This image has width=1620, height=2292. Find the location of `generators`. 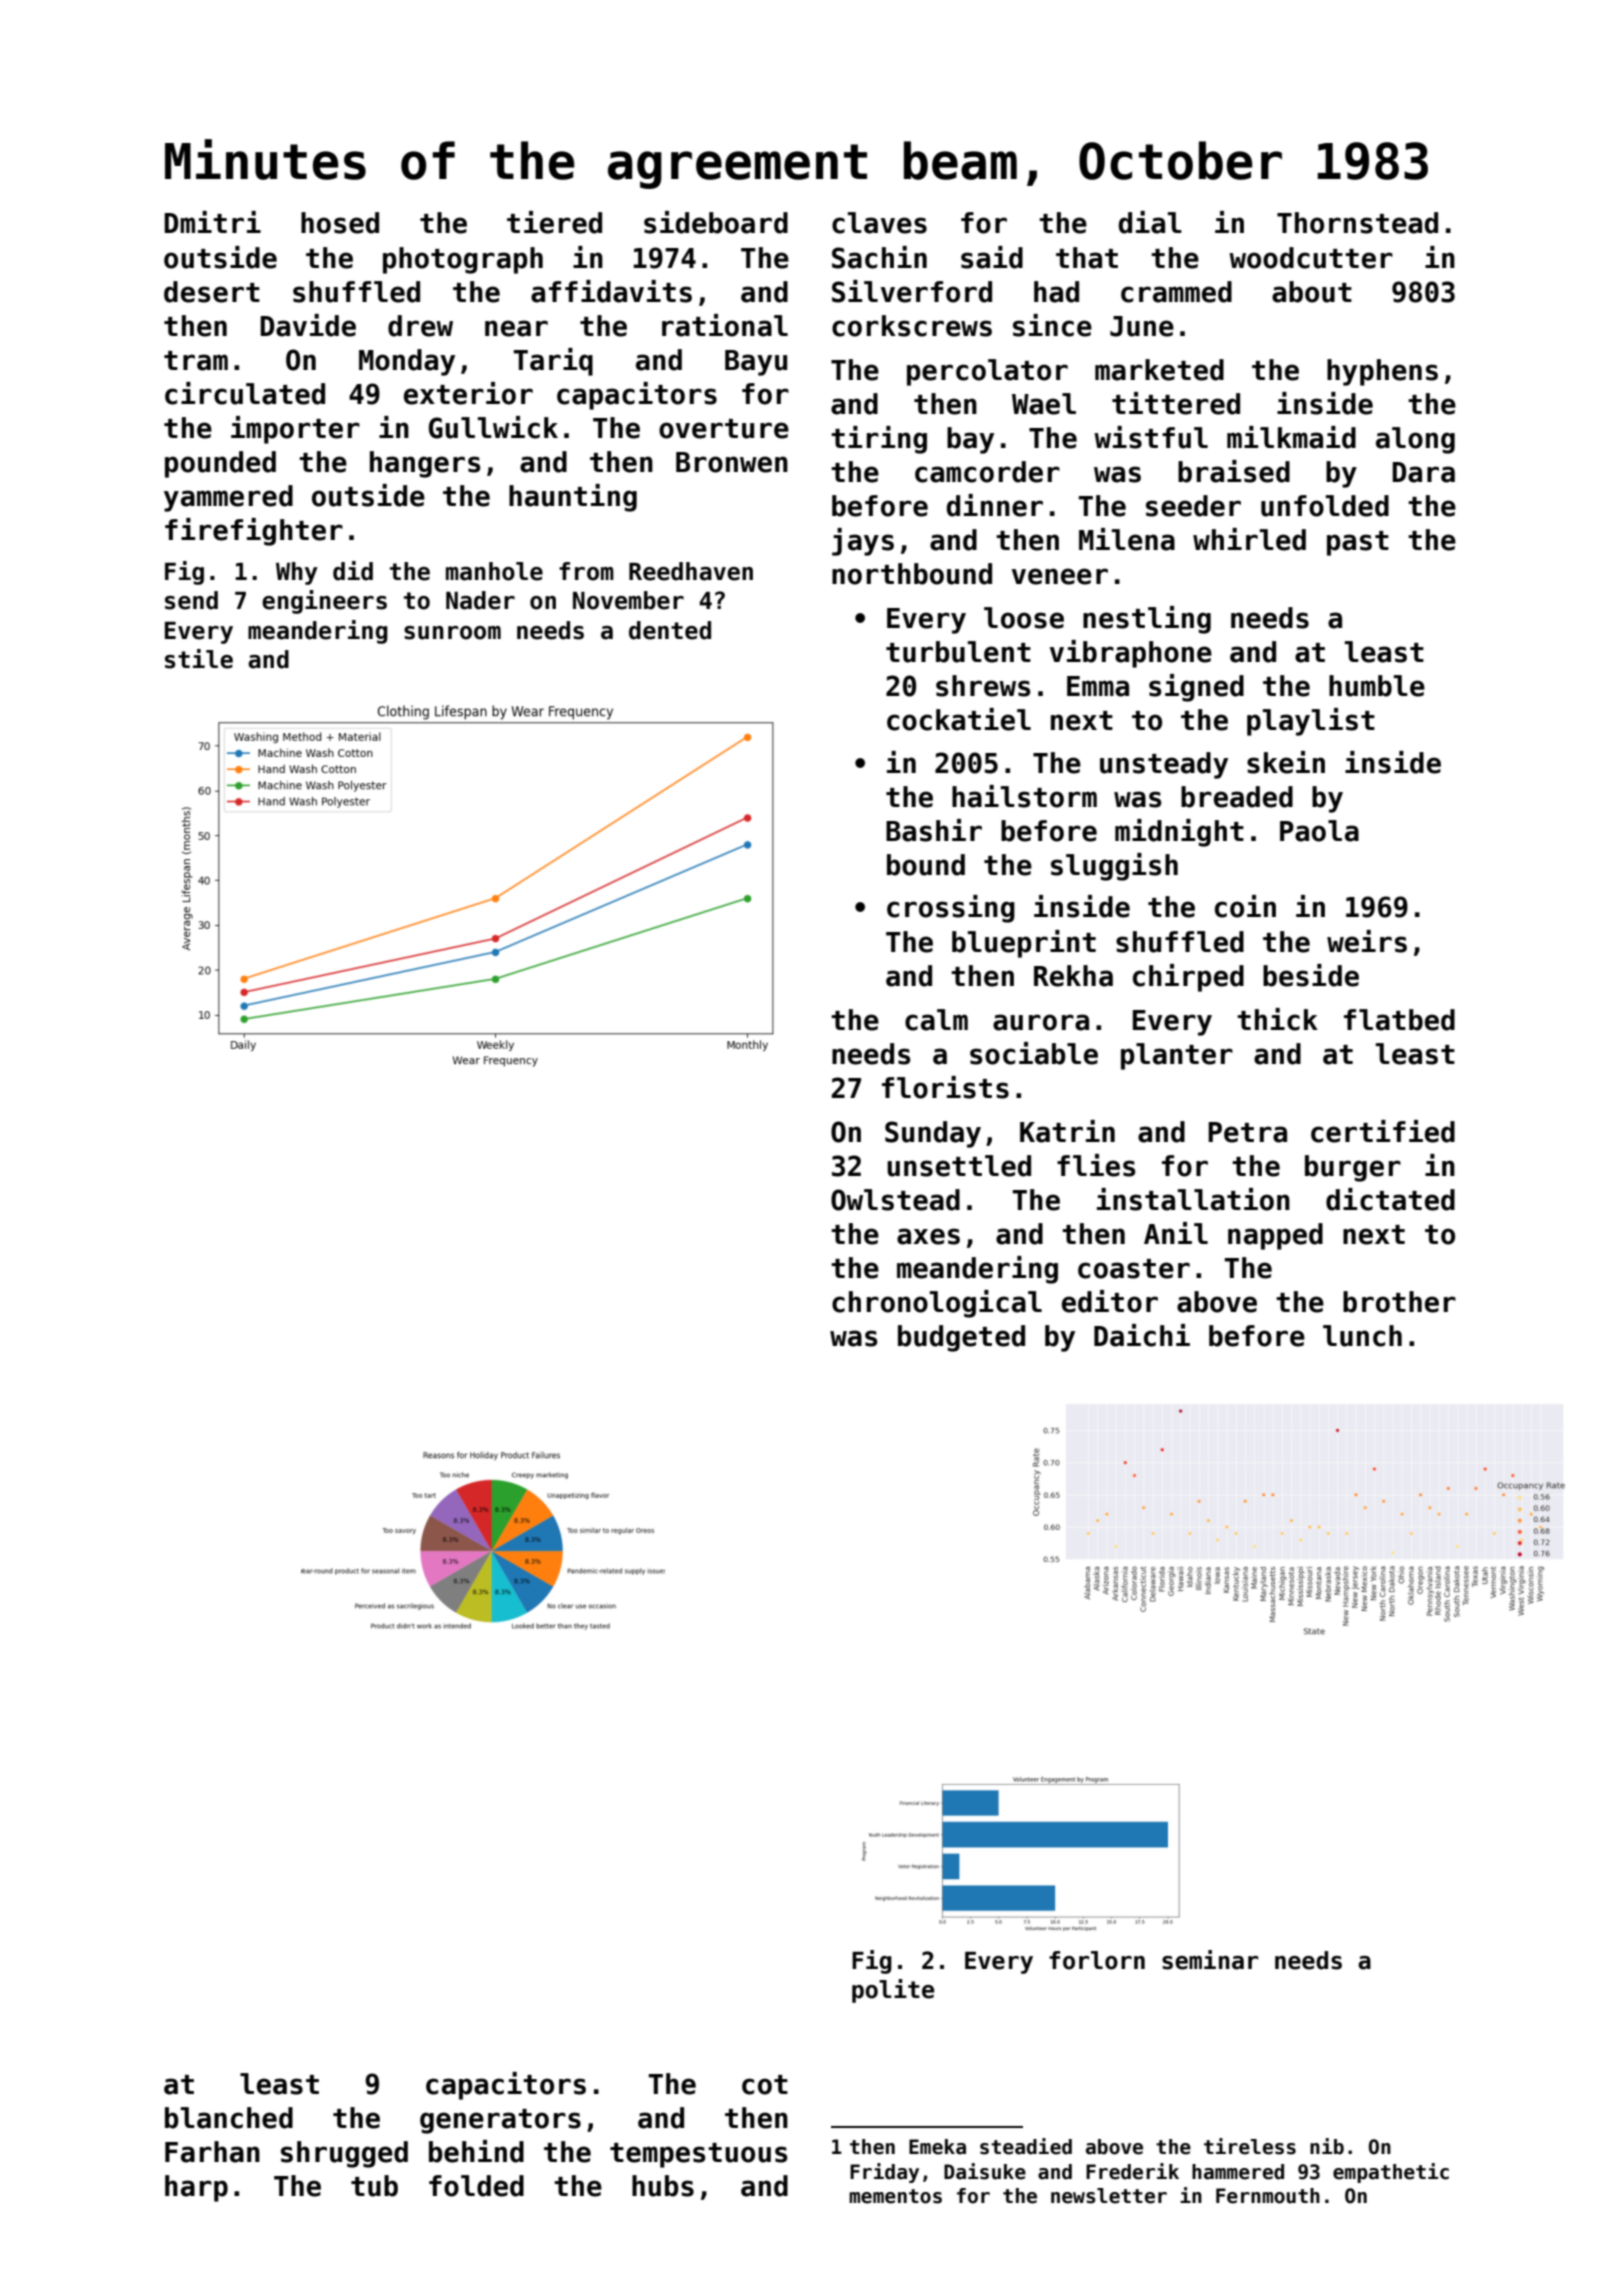

generators is located at coordinates (500, 2121).
